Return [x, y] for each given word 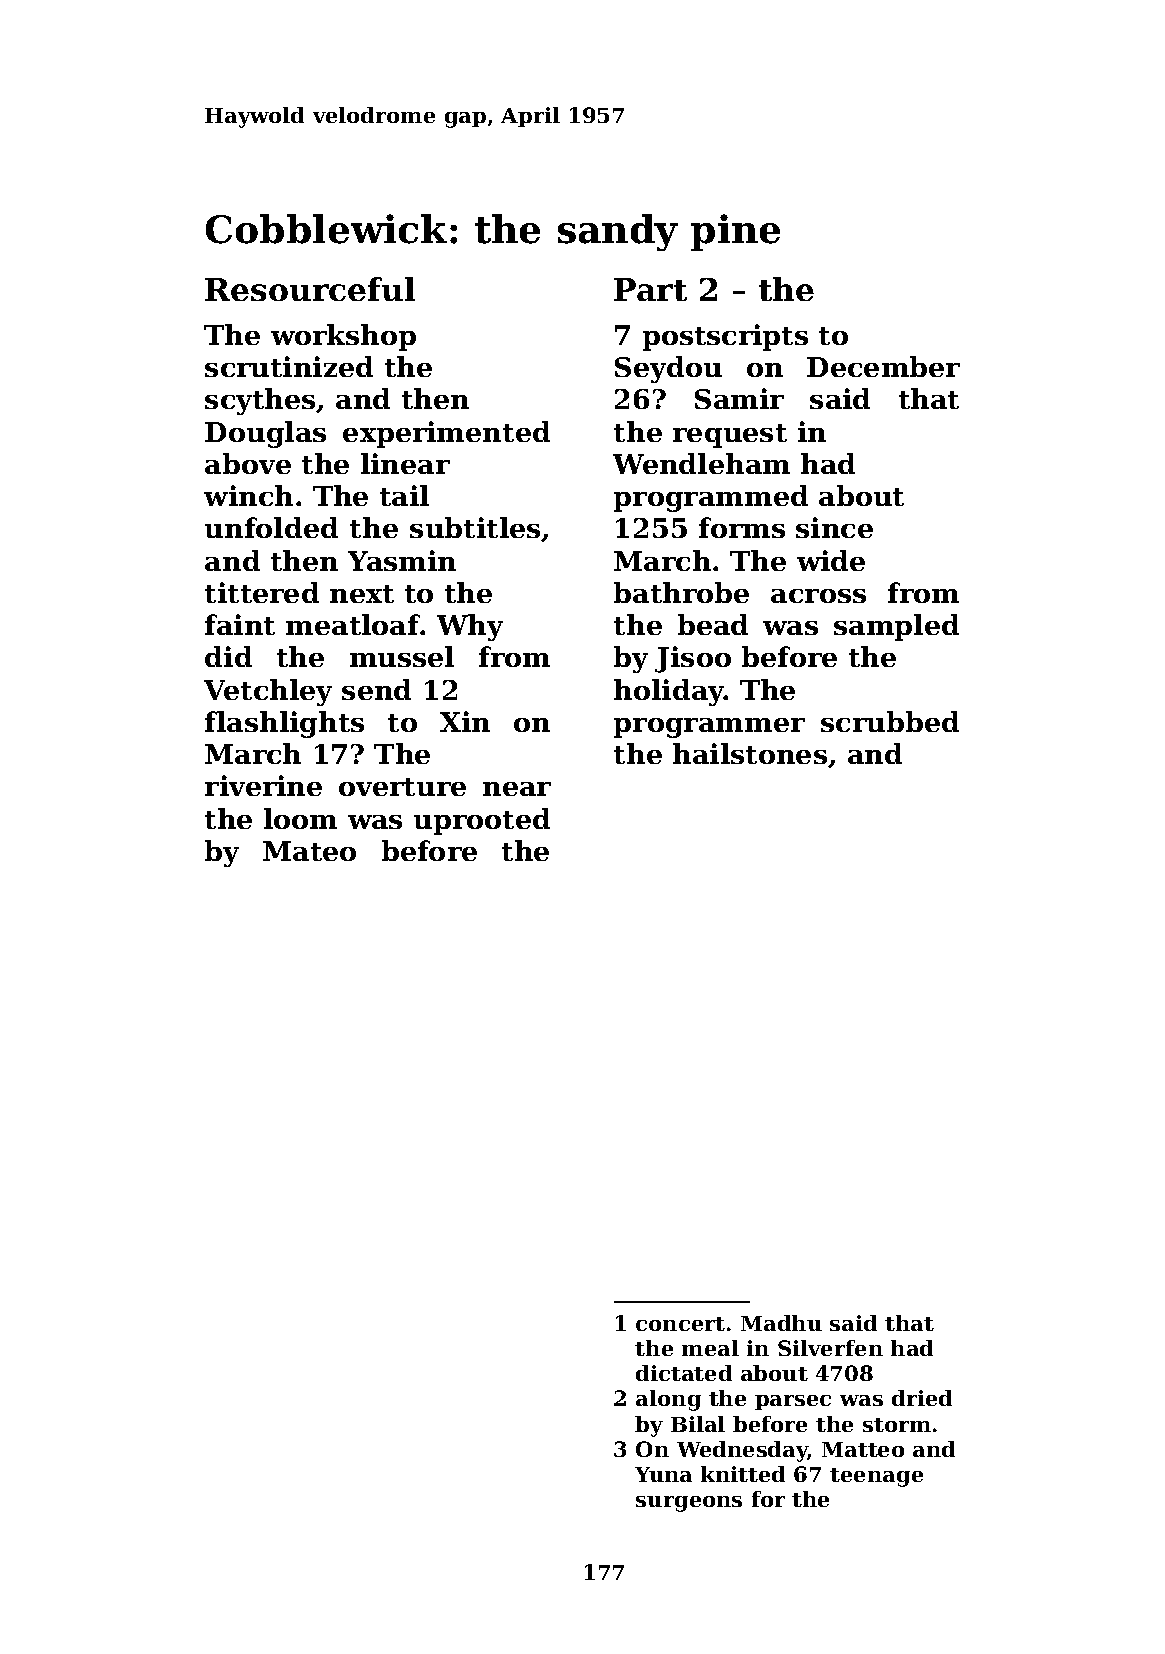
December [883, 366]
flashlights [284, 724]
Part [650, 289]
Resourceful [310, 289]
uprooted [482, 821]
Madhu [781, 1323]
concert [680, 1324]
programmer [709, 728]
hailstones [750, 753]
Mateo [309, 851]
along [668, 1400]
